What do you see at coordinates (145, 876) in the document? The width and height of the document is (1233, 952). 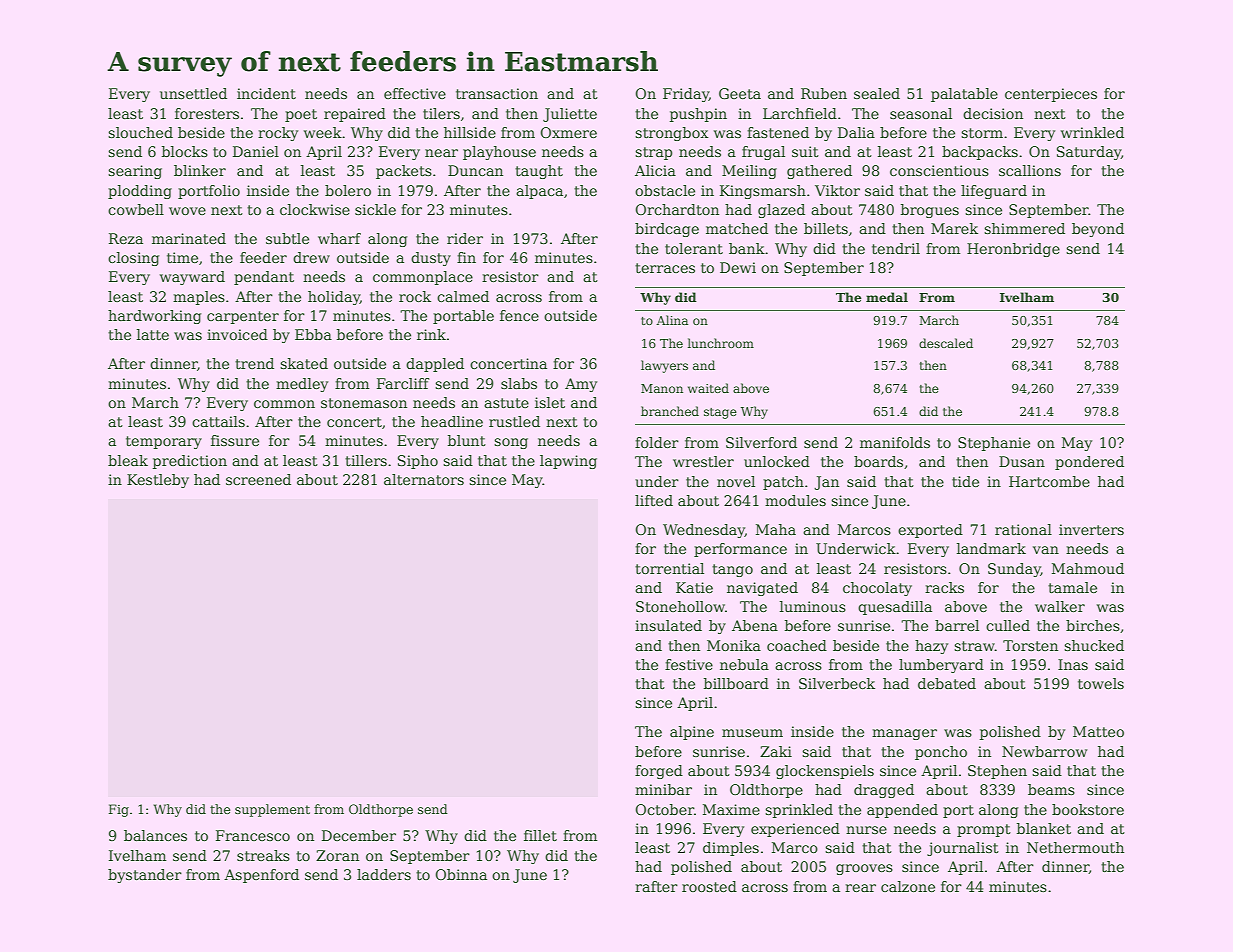 I see `bystander` at bounding box center [145, 876].
